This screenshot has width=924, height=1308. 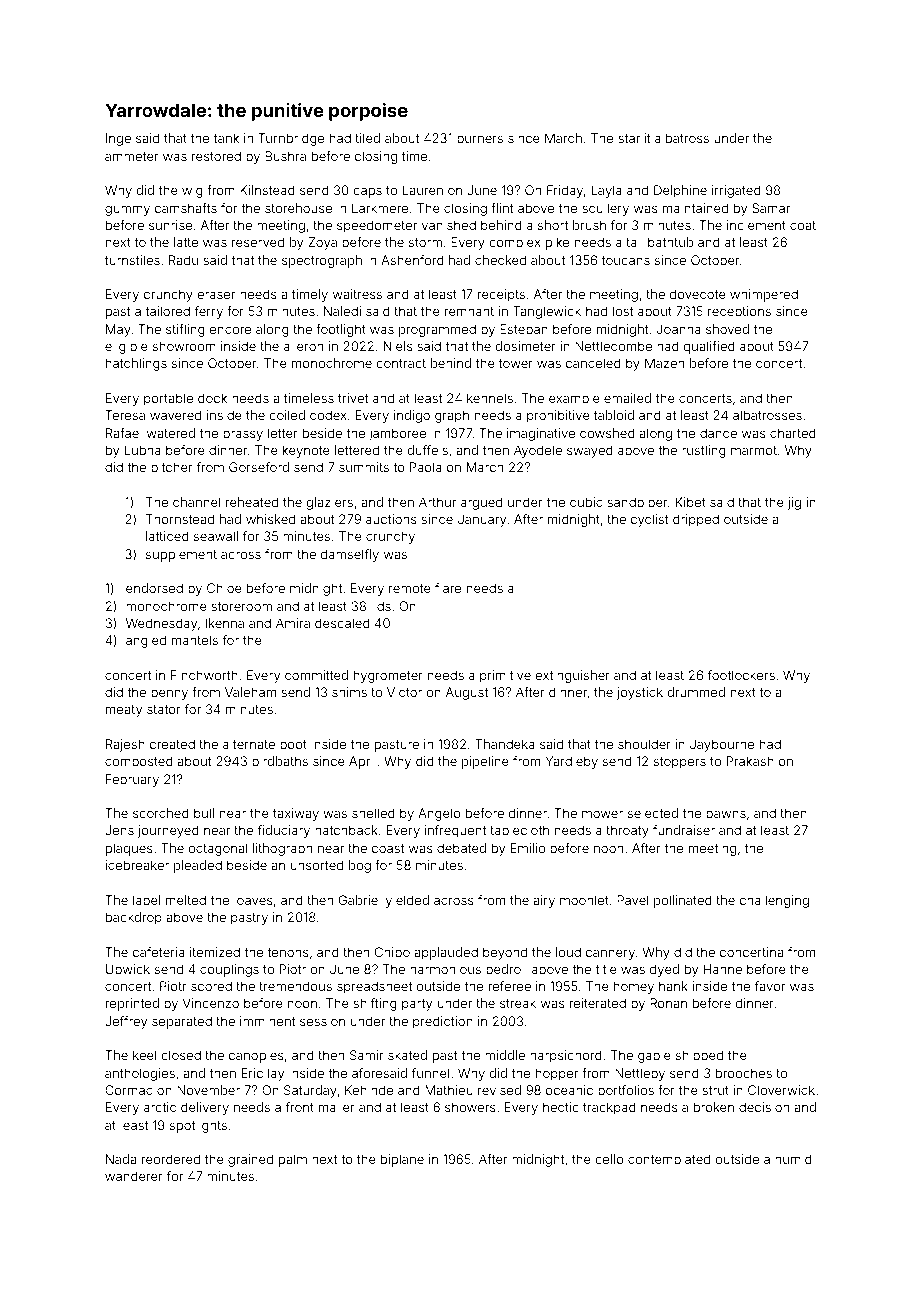 I want to click on whimpered, so click(x=764, y=295).
